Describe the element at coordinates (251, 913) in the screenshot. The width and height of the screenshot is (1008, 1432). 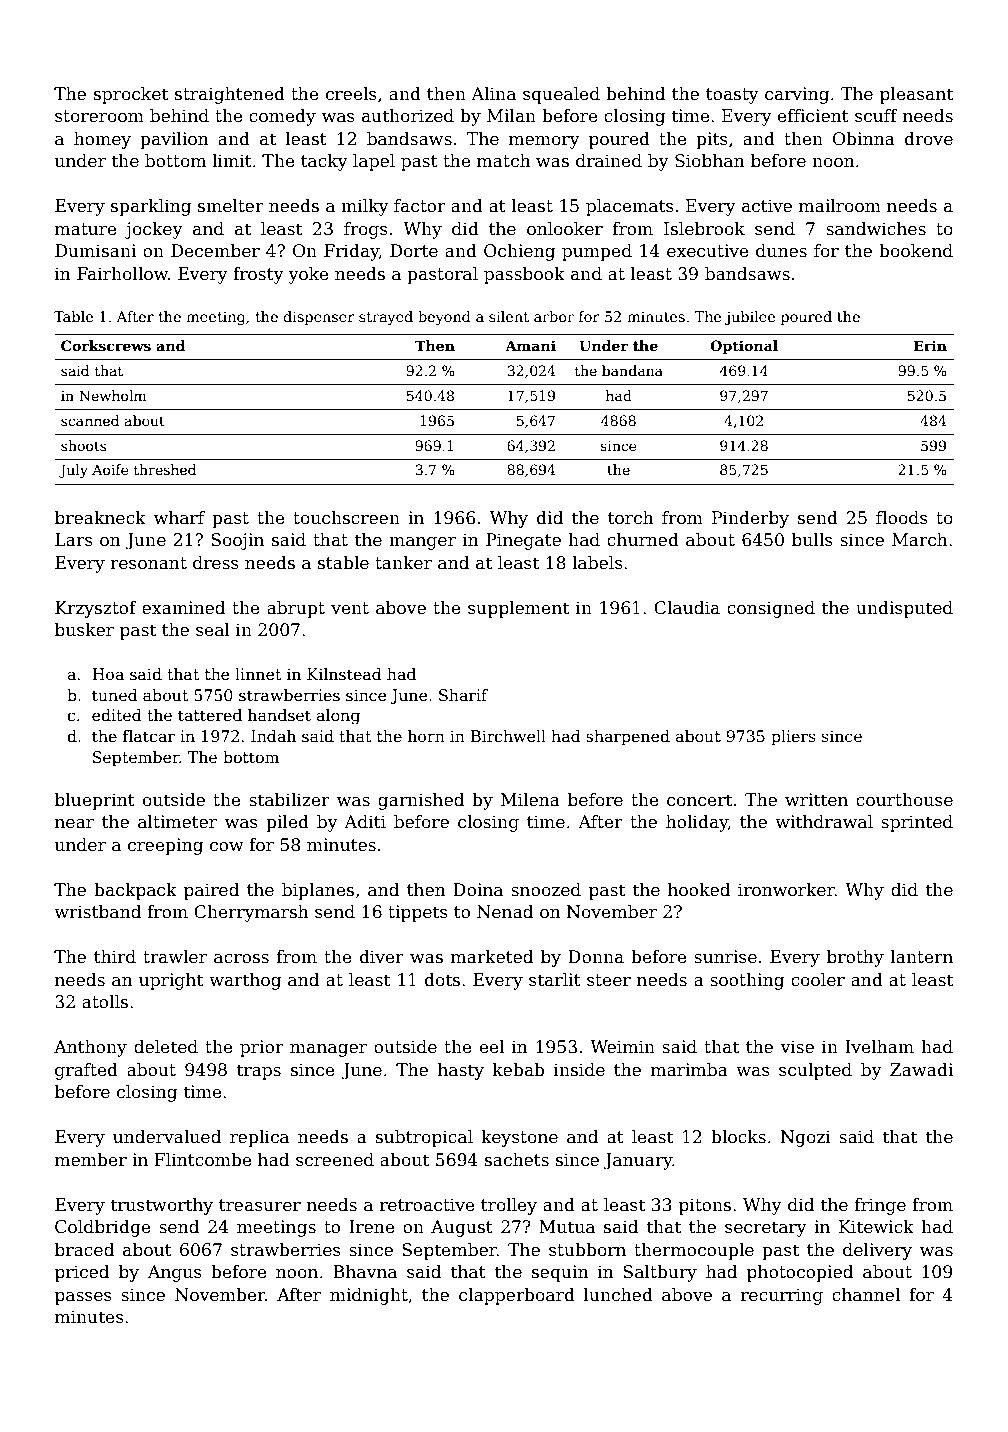
I see `Cherrymarsh` at that location.
